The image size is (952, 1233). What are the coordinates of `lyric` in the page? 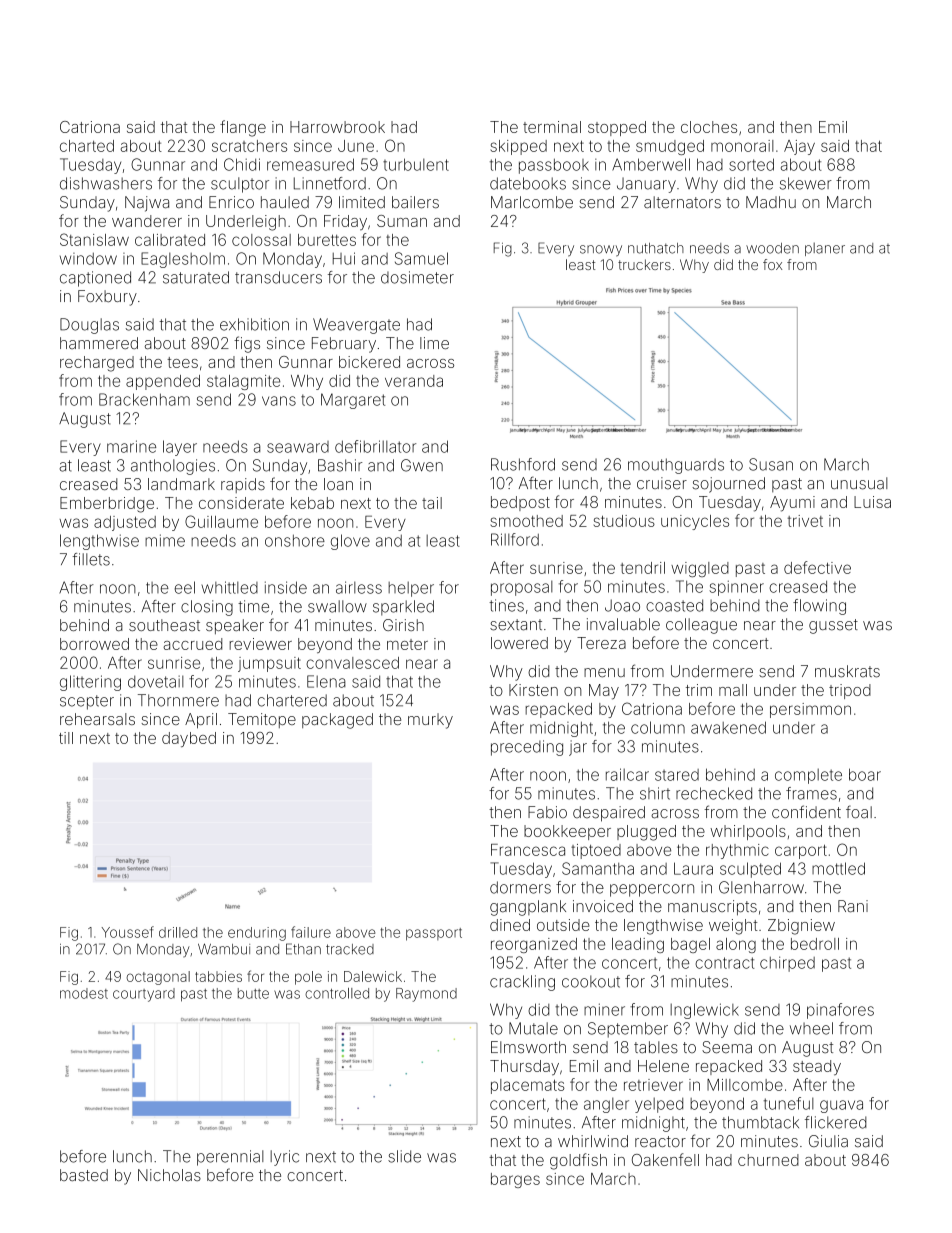 It's located at (284, 1158).
